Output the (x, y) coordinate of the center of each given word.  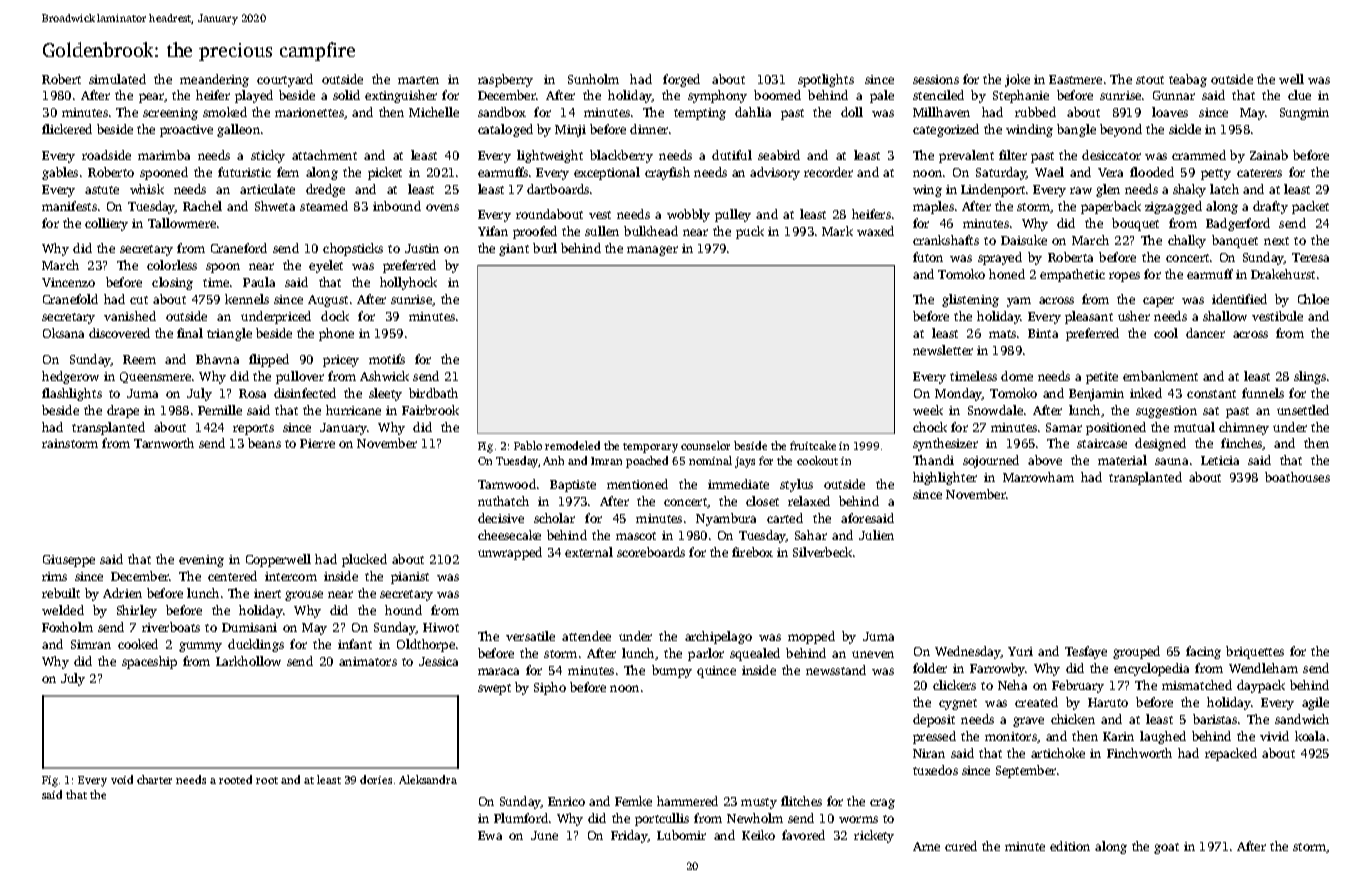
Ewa (490, 835)
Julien (876, 535)
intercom (291, 576)
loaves (1170, 112)
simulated (117, 79)
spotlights (826, 80)
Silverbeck (822, 552)
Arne (926, 846)
